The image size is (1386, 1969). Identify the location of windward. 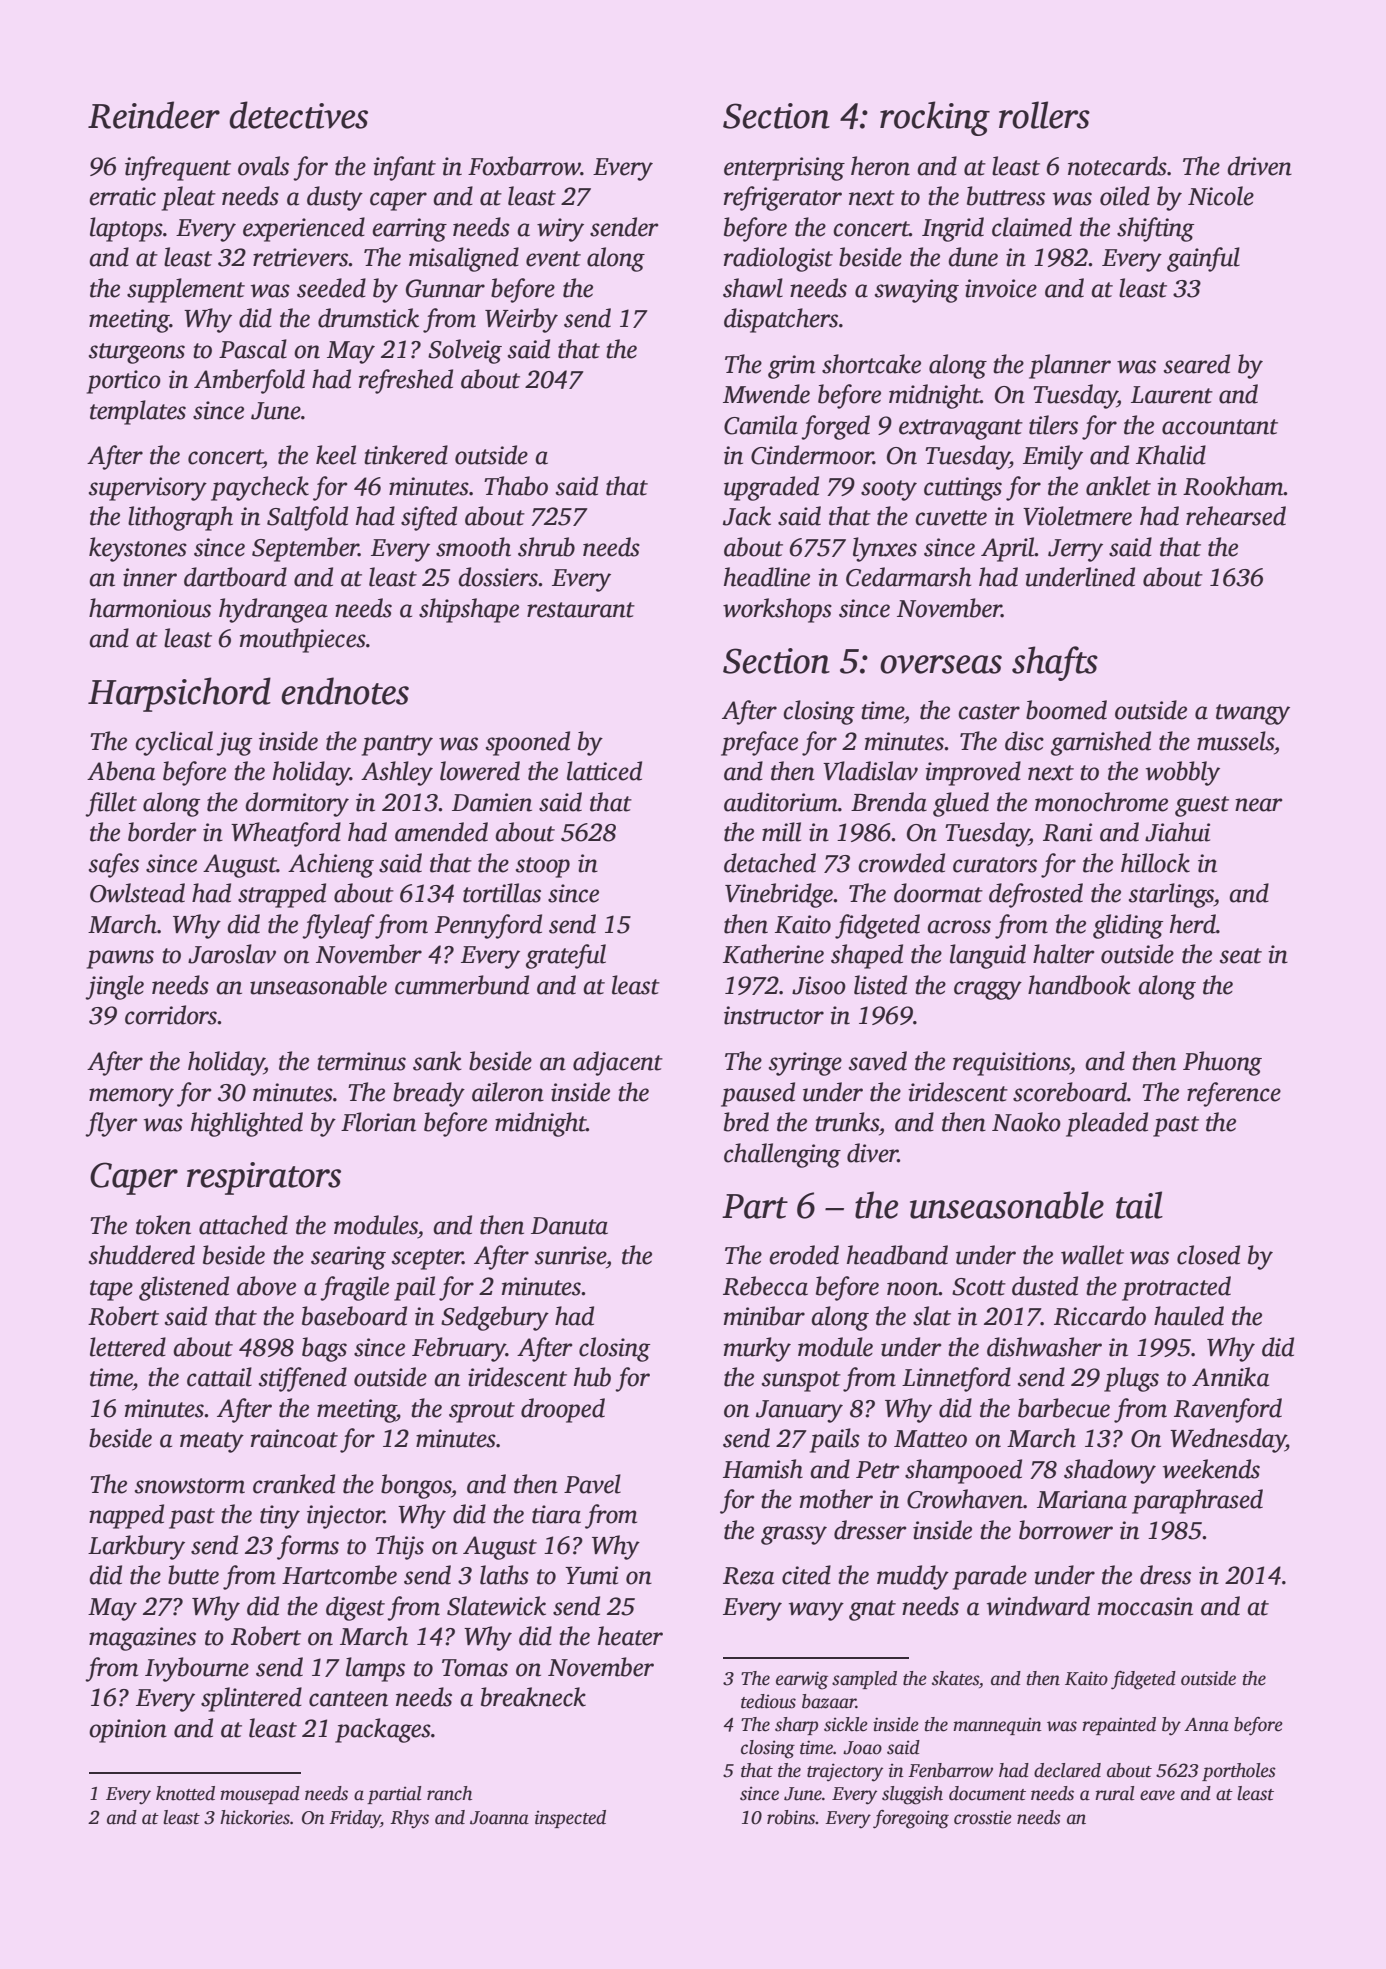
(1038, 1606).
